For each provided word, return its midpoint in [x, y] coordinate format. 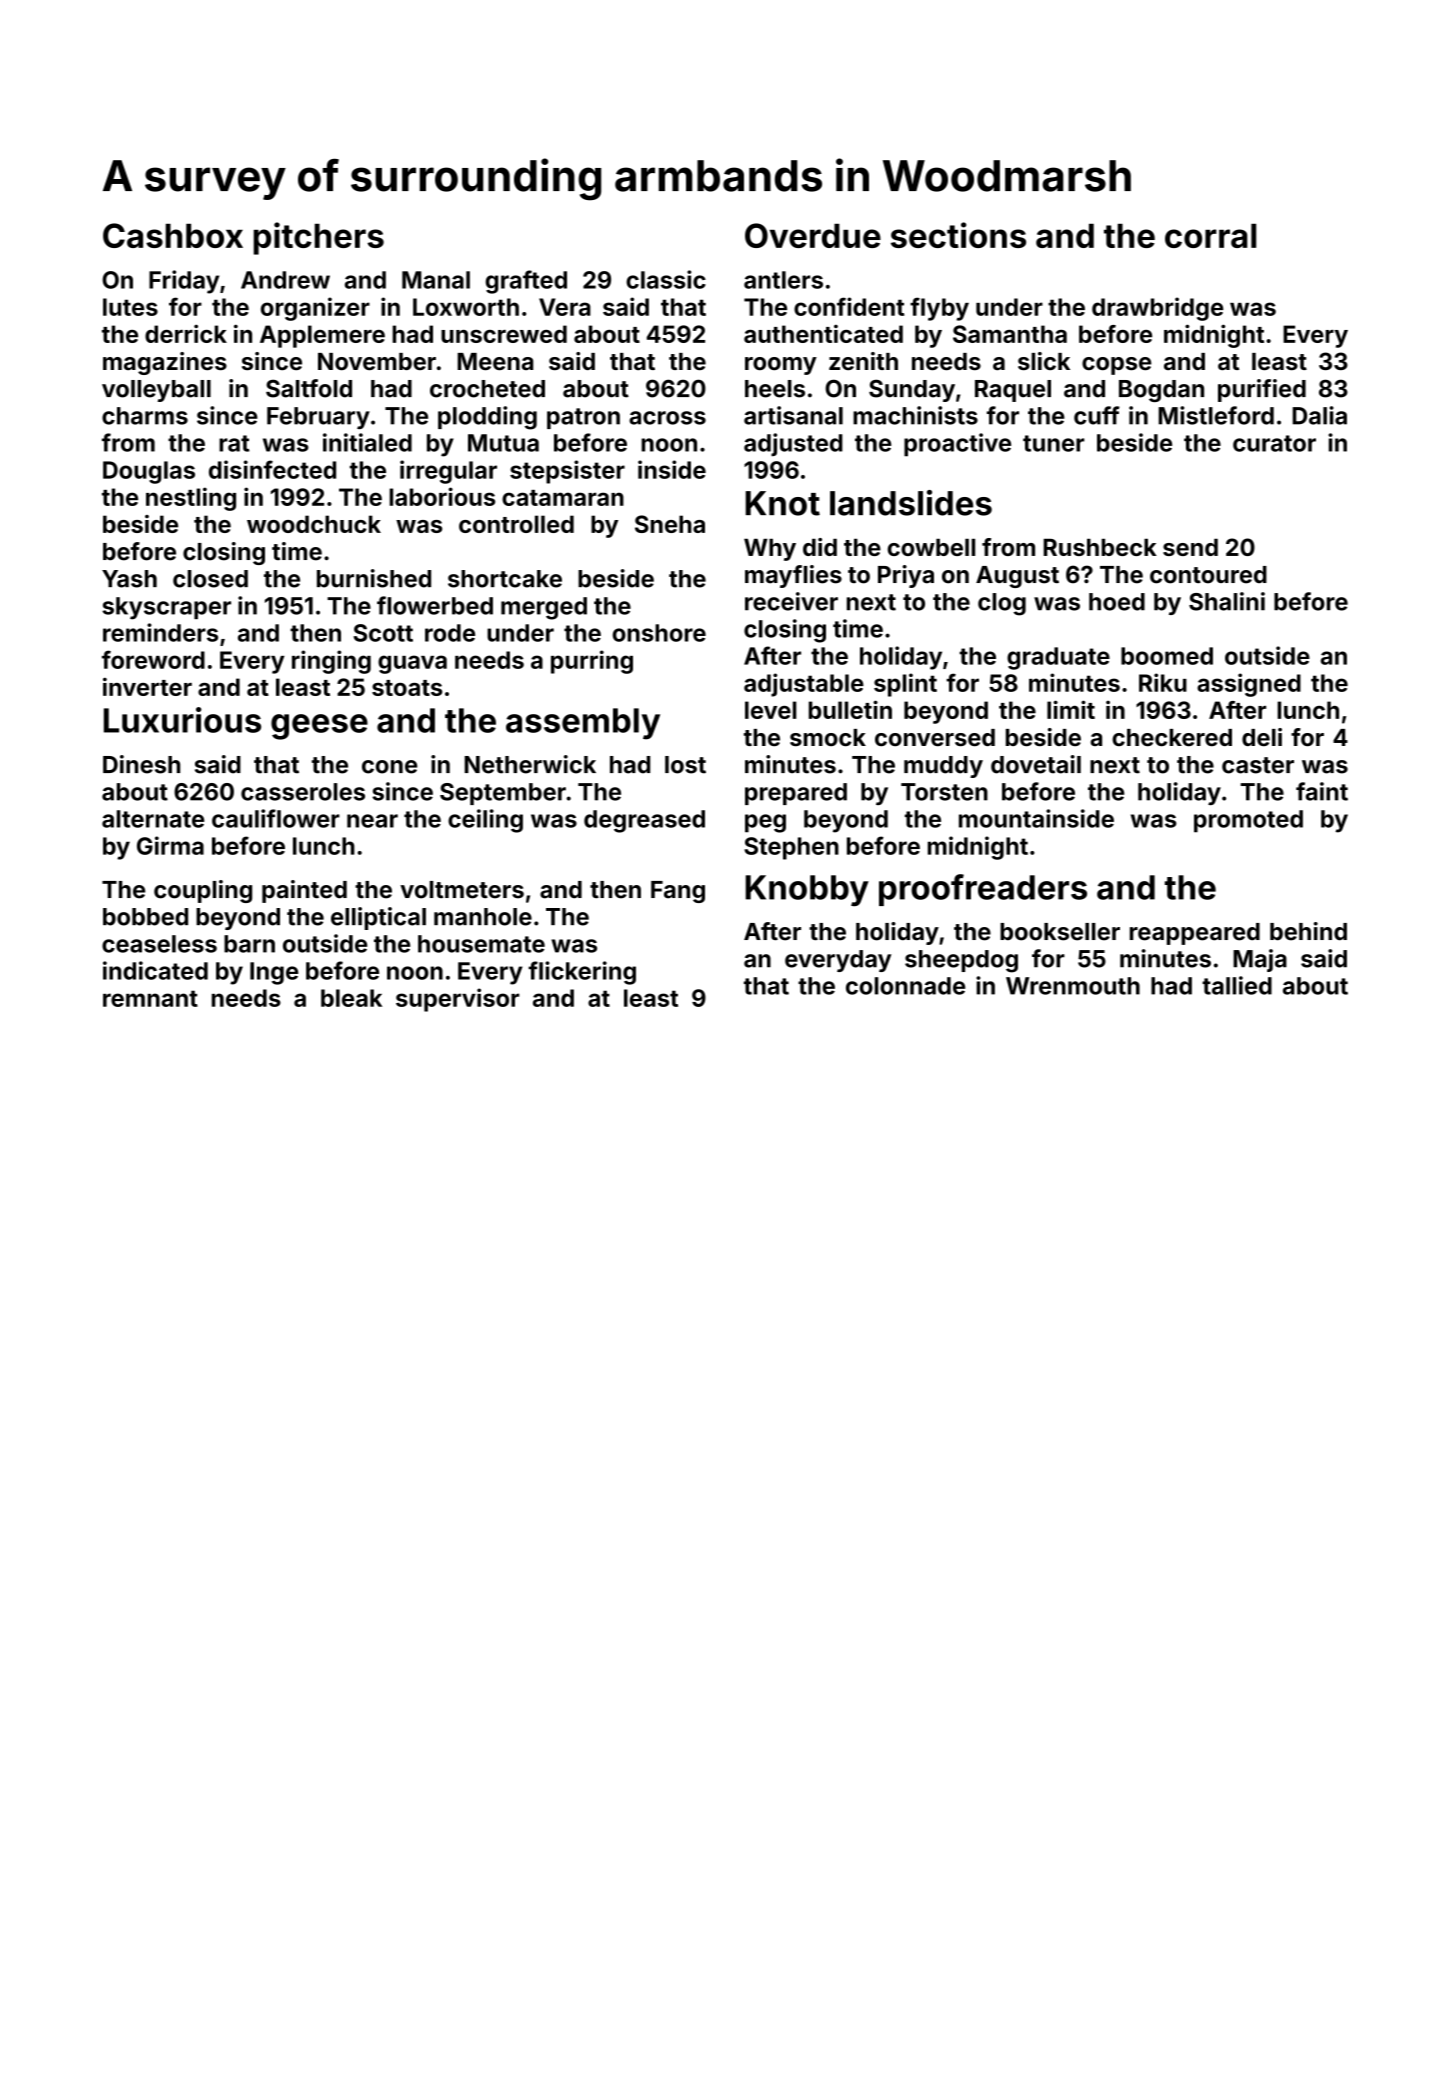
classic [666, 279]
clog [1002, 604]
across [667, 418]
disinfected [272, 469]
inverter [147, 686]
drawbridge [1157, 309]
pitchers [319, 238]
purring [592, 662]
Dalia [1319, 415]
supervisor [458, 1000]
